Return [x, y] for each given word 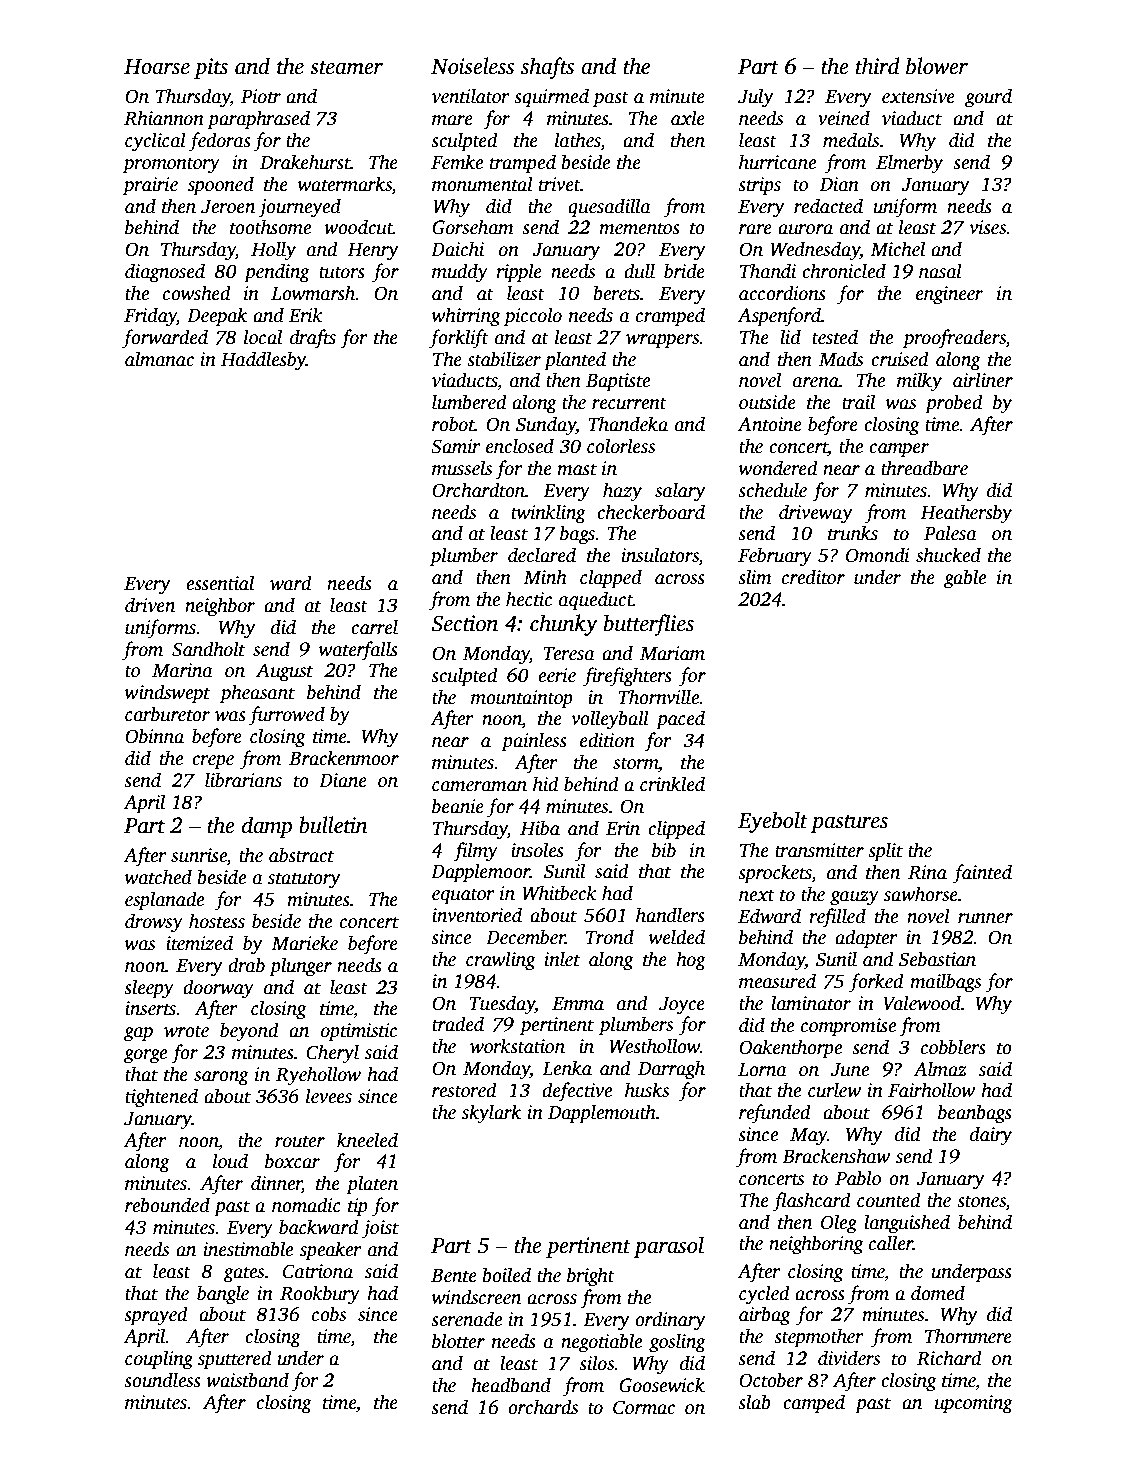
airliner [983, 380]
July [756, 98]
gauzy [854, 898]
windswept [167, 694]
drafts [313, 339]
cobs [329, 1314]
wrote [186, 1031]
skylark [491, 1114]
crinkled [672, 784]
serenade [466, 1319]
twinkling [548, 514]
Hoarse [157, 67]
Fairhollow [931, 1090]
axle [688, 118]
